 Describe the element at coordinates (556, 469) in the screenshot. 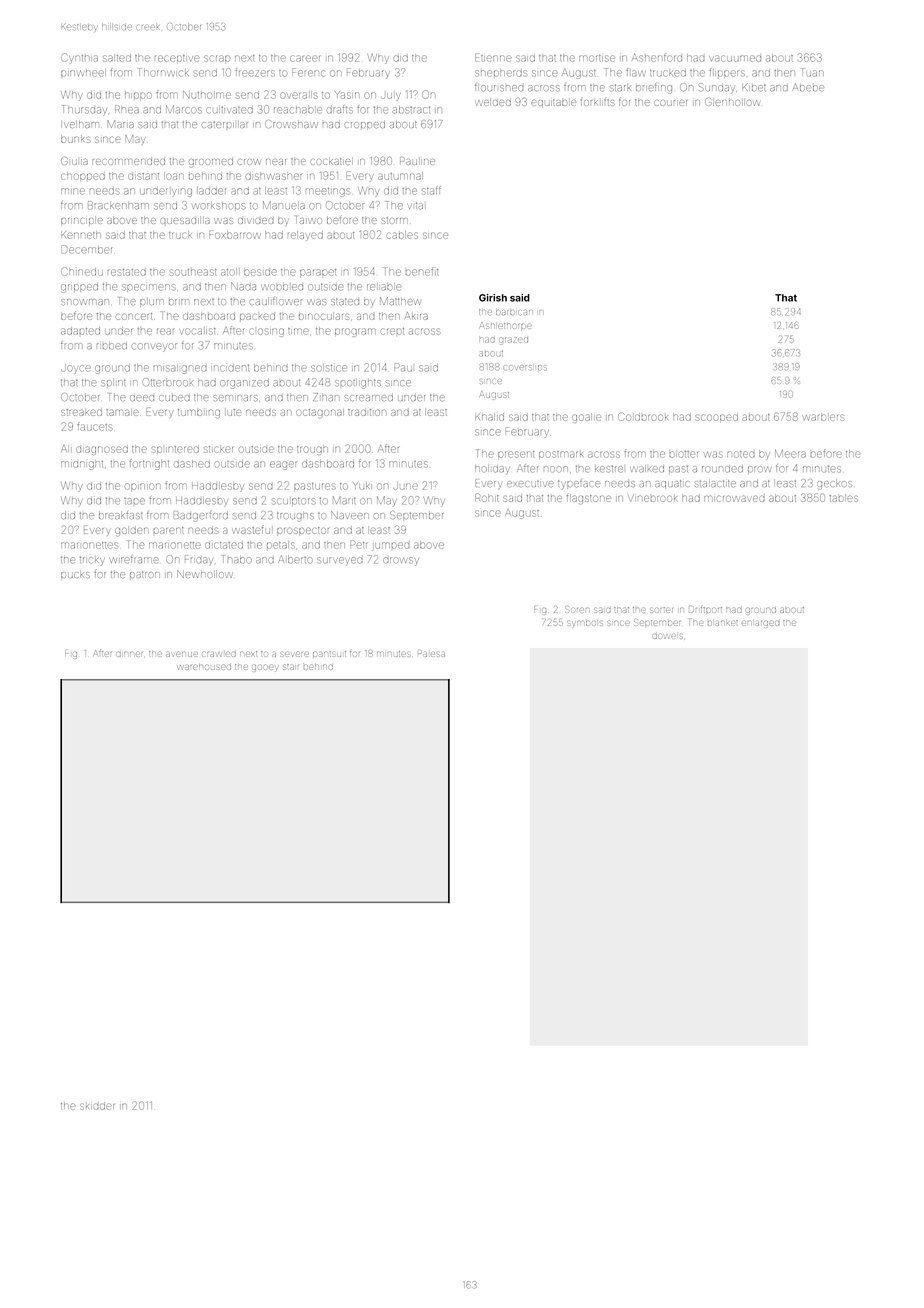

I see `noon` at that location.
